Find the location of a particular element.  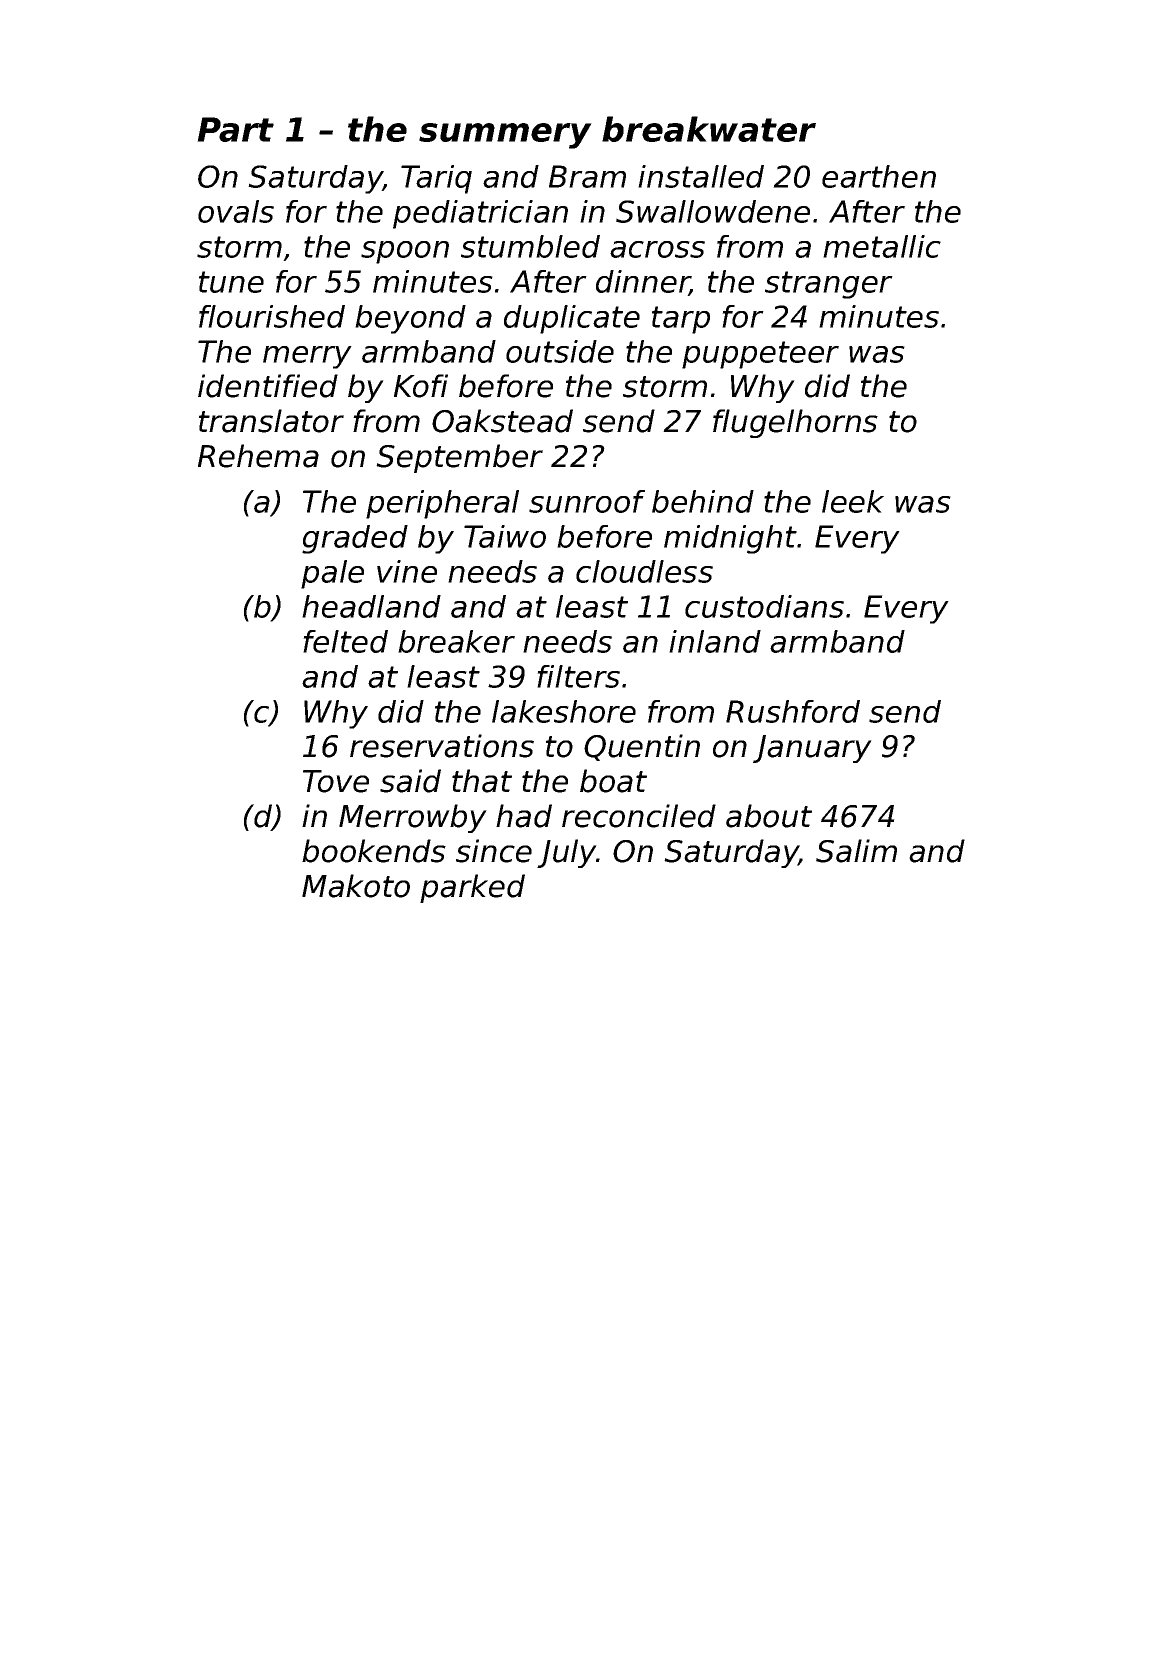

summery is located at coordinates (505, 136).
